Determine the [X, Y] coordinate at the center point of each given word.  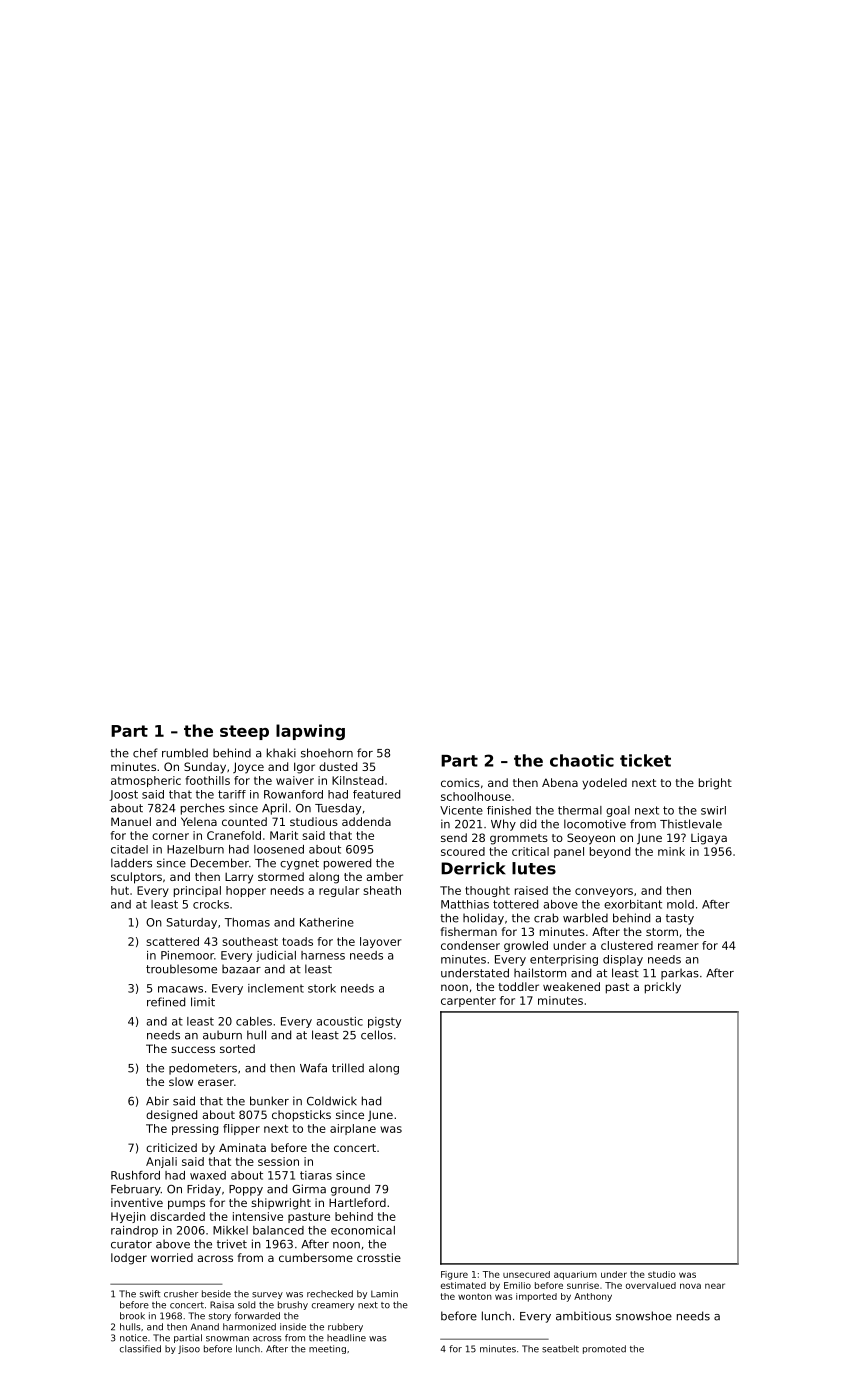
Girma [309, 1189]
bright [715, 784]
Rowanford [293, 794]
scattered [172, 941]
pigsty [384, 1022]
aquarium [575, 1275]
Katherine [327, 922]
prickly [663, 988]
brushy [293, 1305]
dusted [338, 766]
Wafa [313, 1068]
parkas [680, 974]
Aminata [242, 1147]
